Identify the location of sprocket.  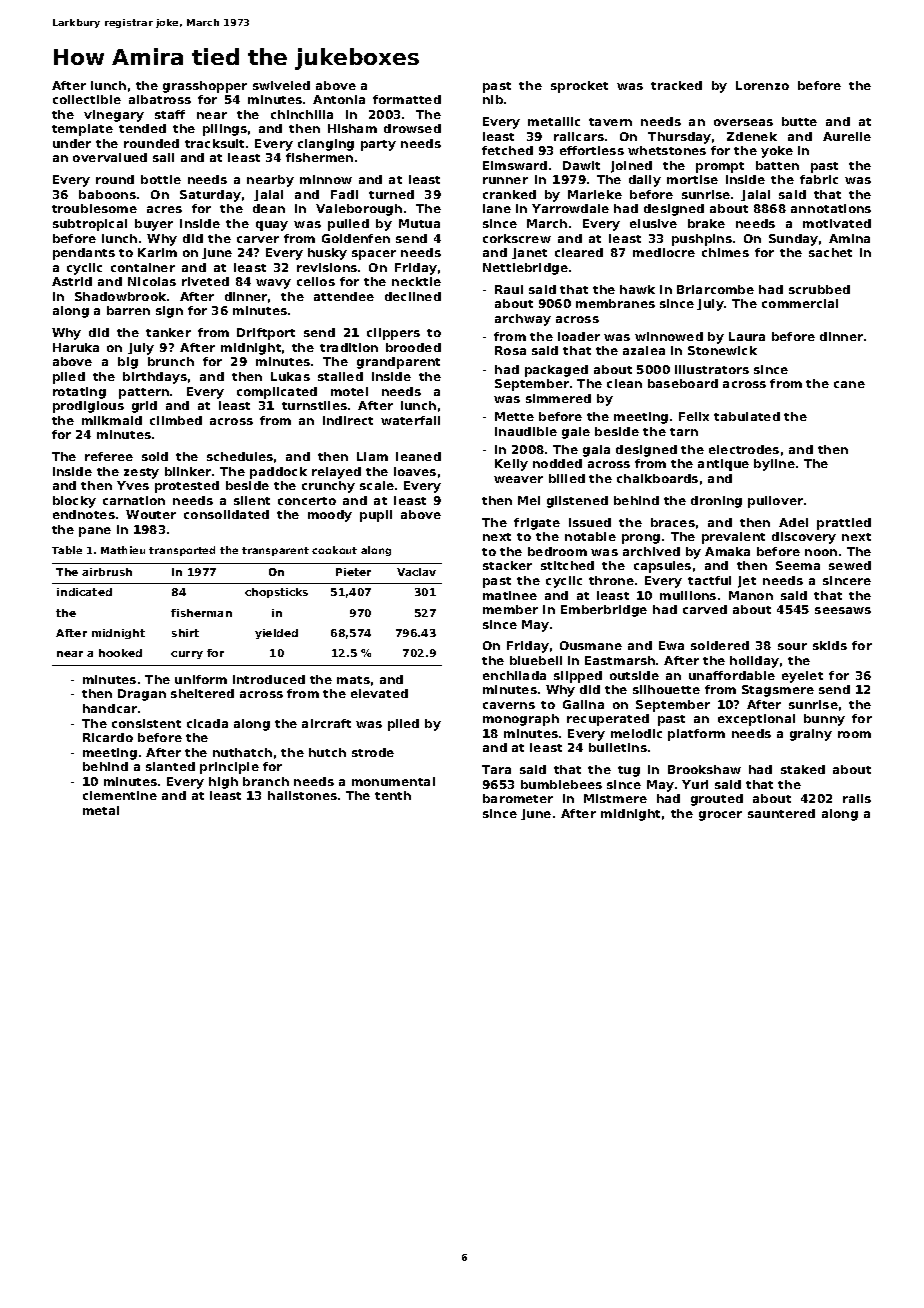
(579, 87).
